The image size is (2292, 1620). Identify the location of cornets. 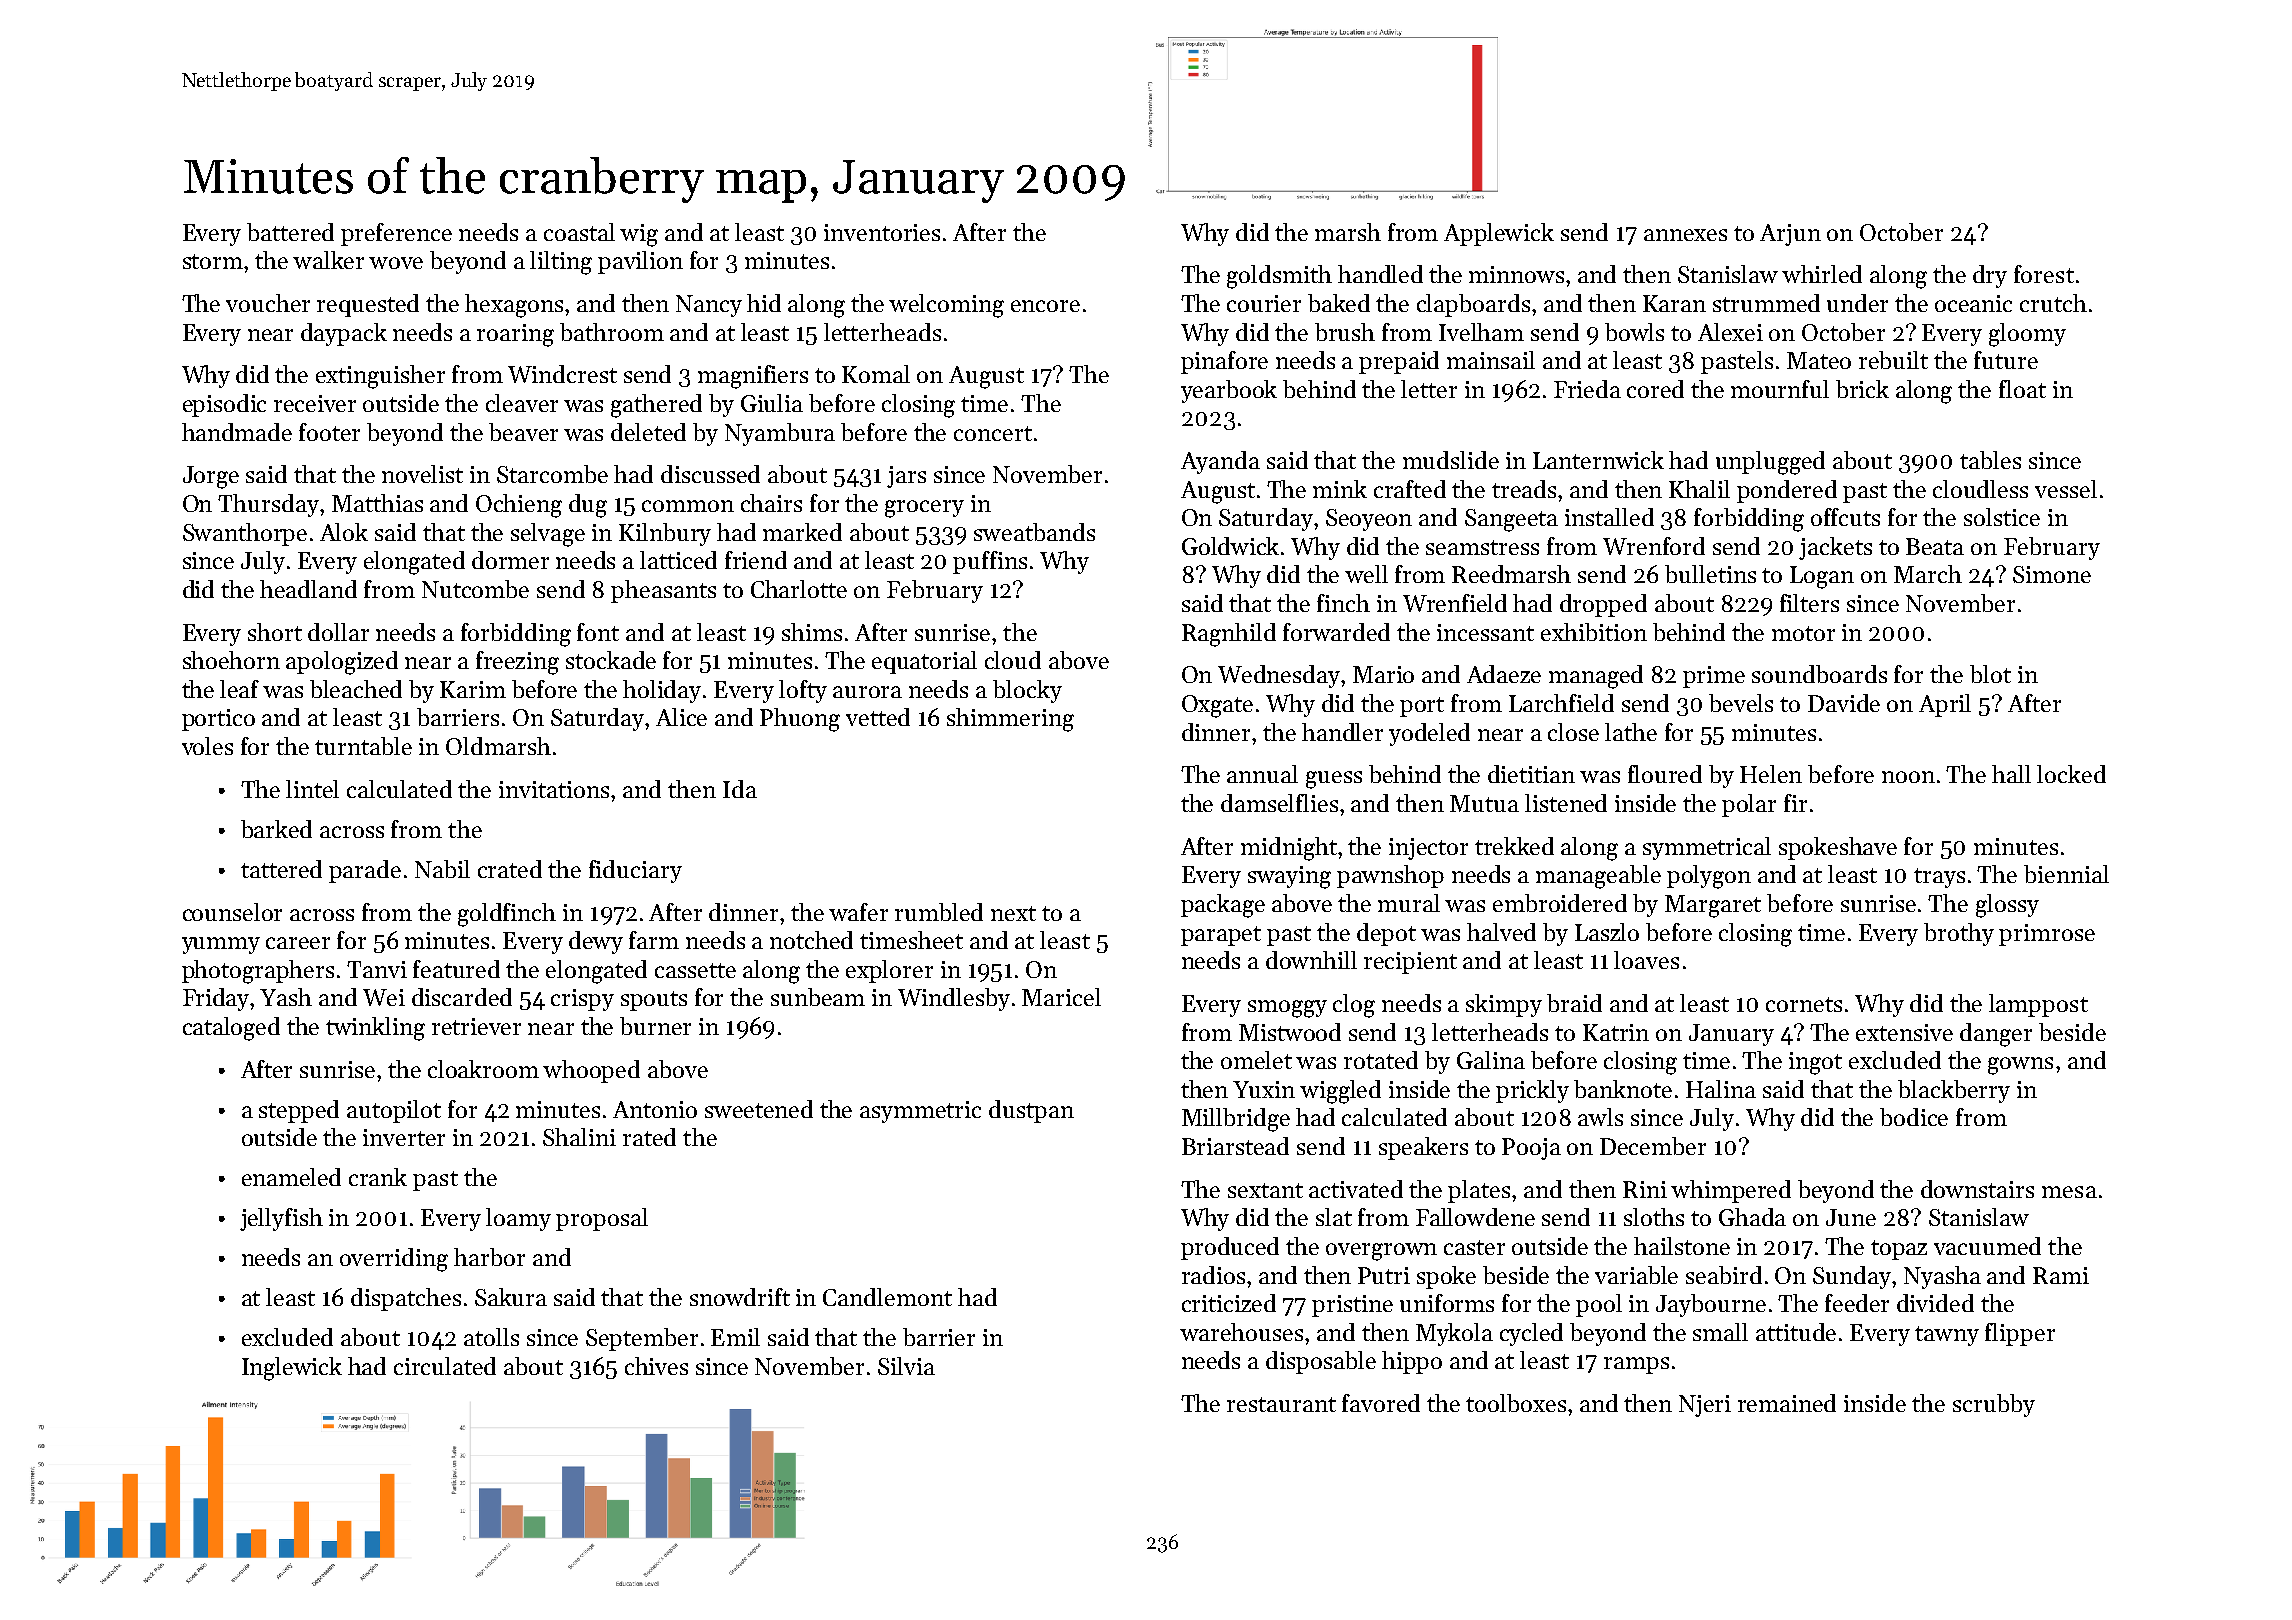
(1804, 1004).
